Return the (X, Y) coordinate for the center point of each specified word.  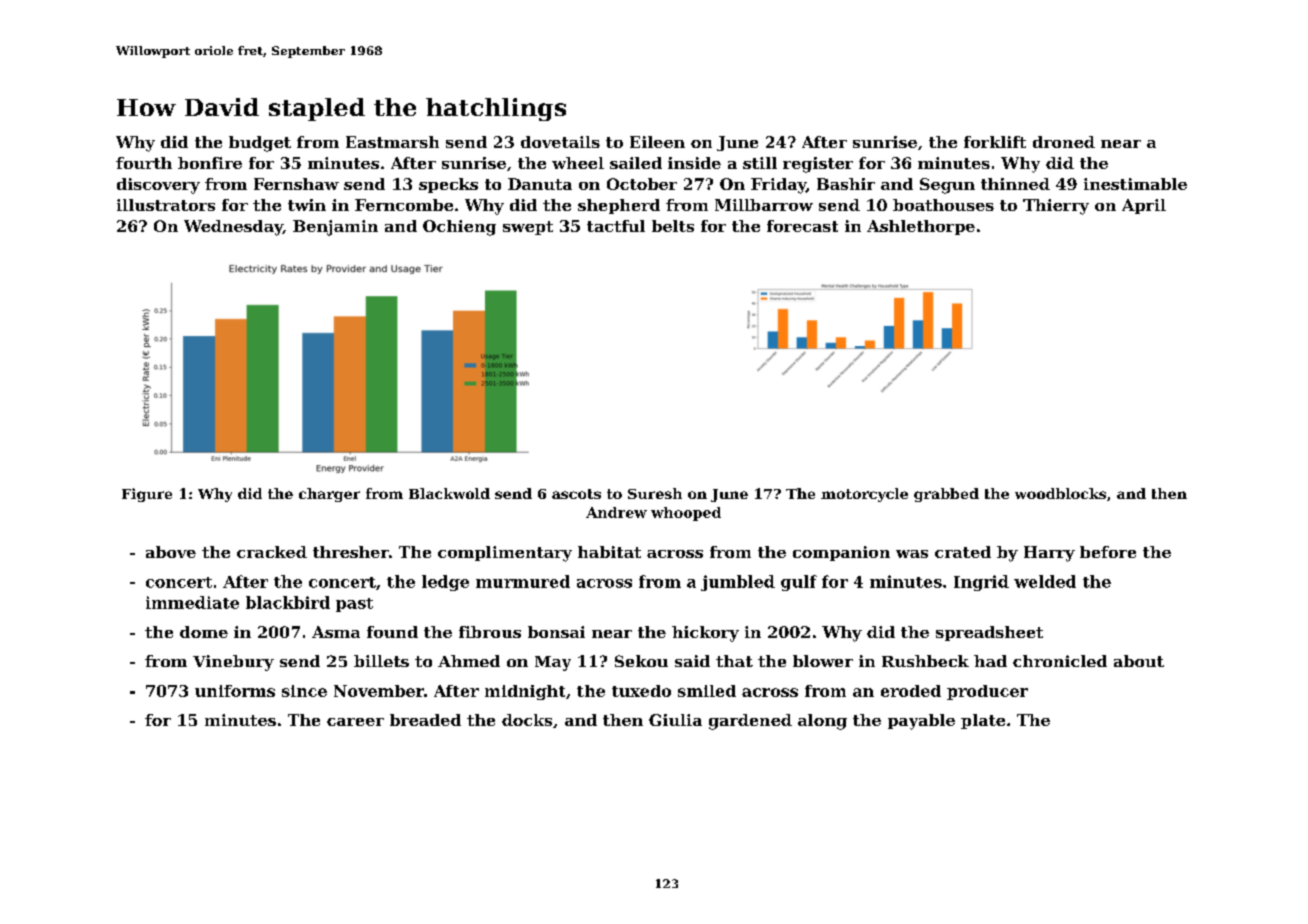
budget (260, 144)
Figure (147, 495)
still (760, 163)
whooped (686, 514)
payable (921, 722)
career (355, 722)
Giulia (675, 720)
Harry (1049, 554)
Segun (947, 186)
